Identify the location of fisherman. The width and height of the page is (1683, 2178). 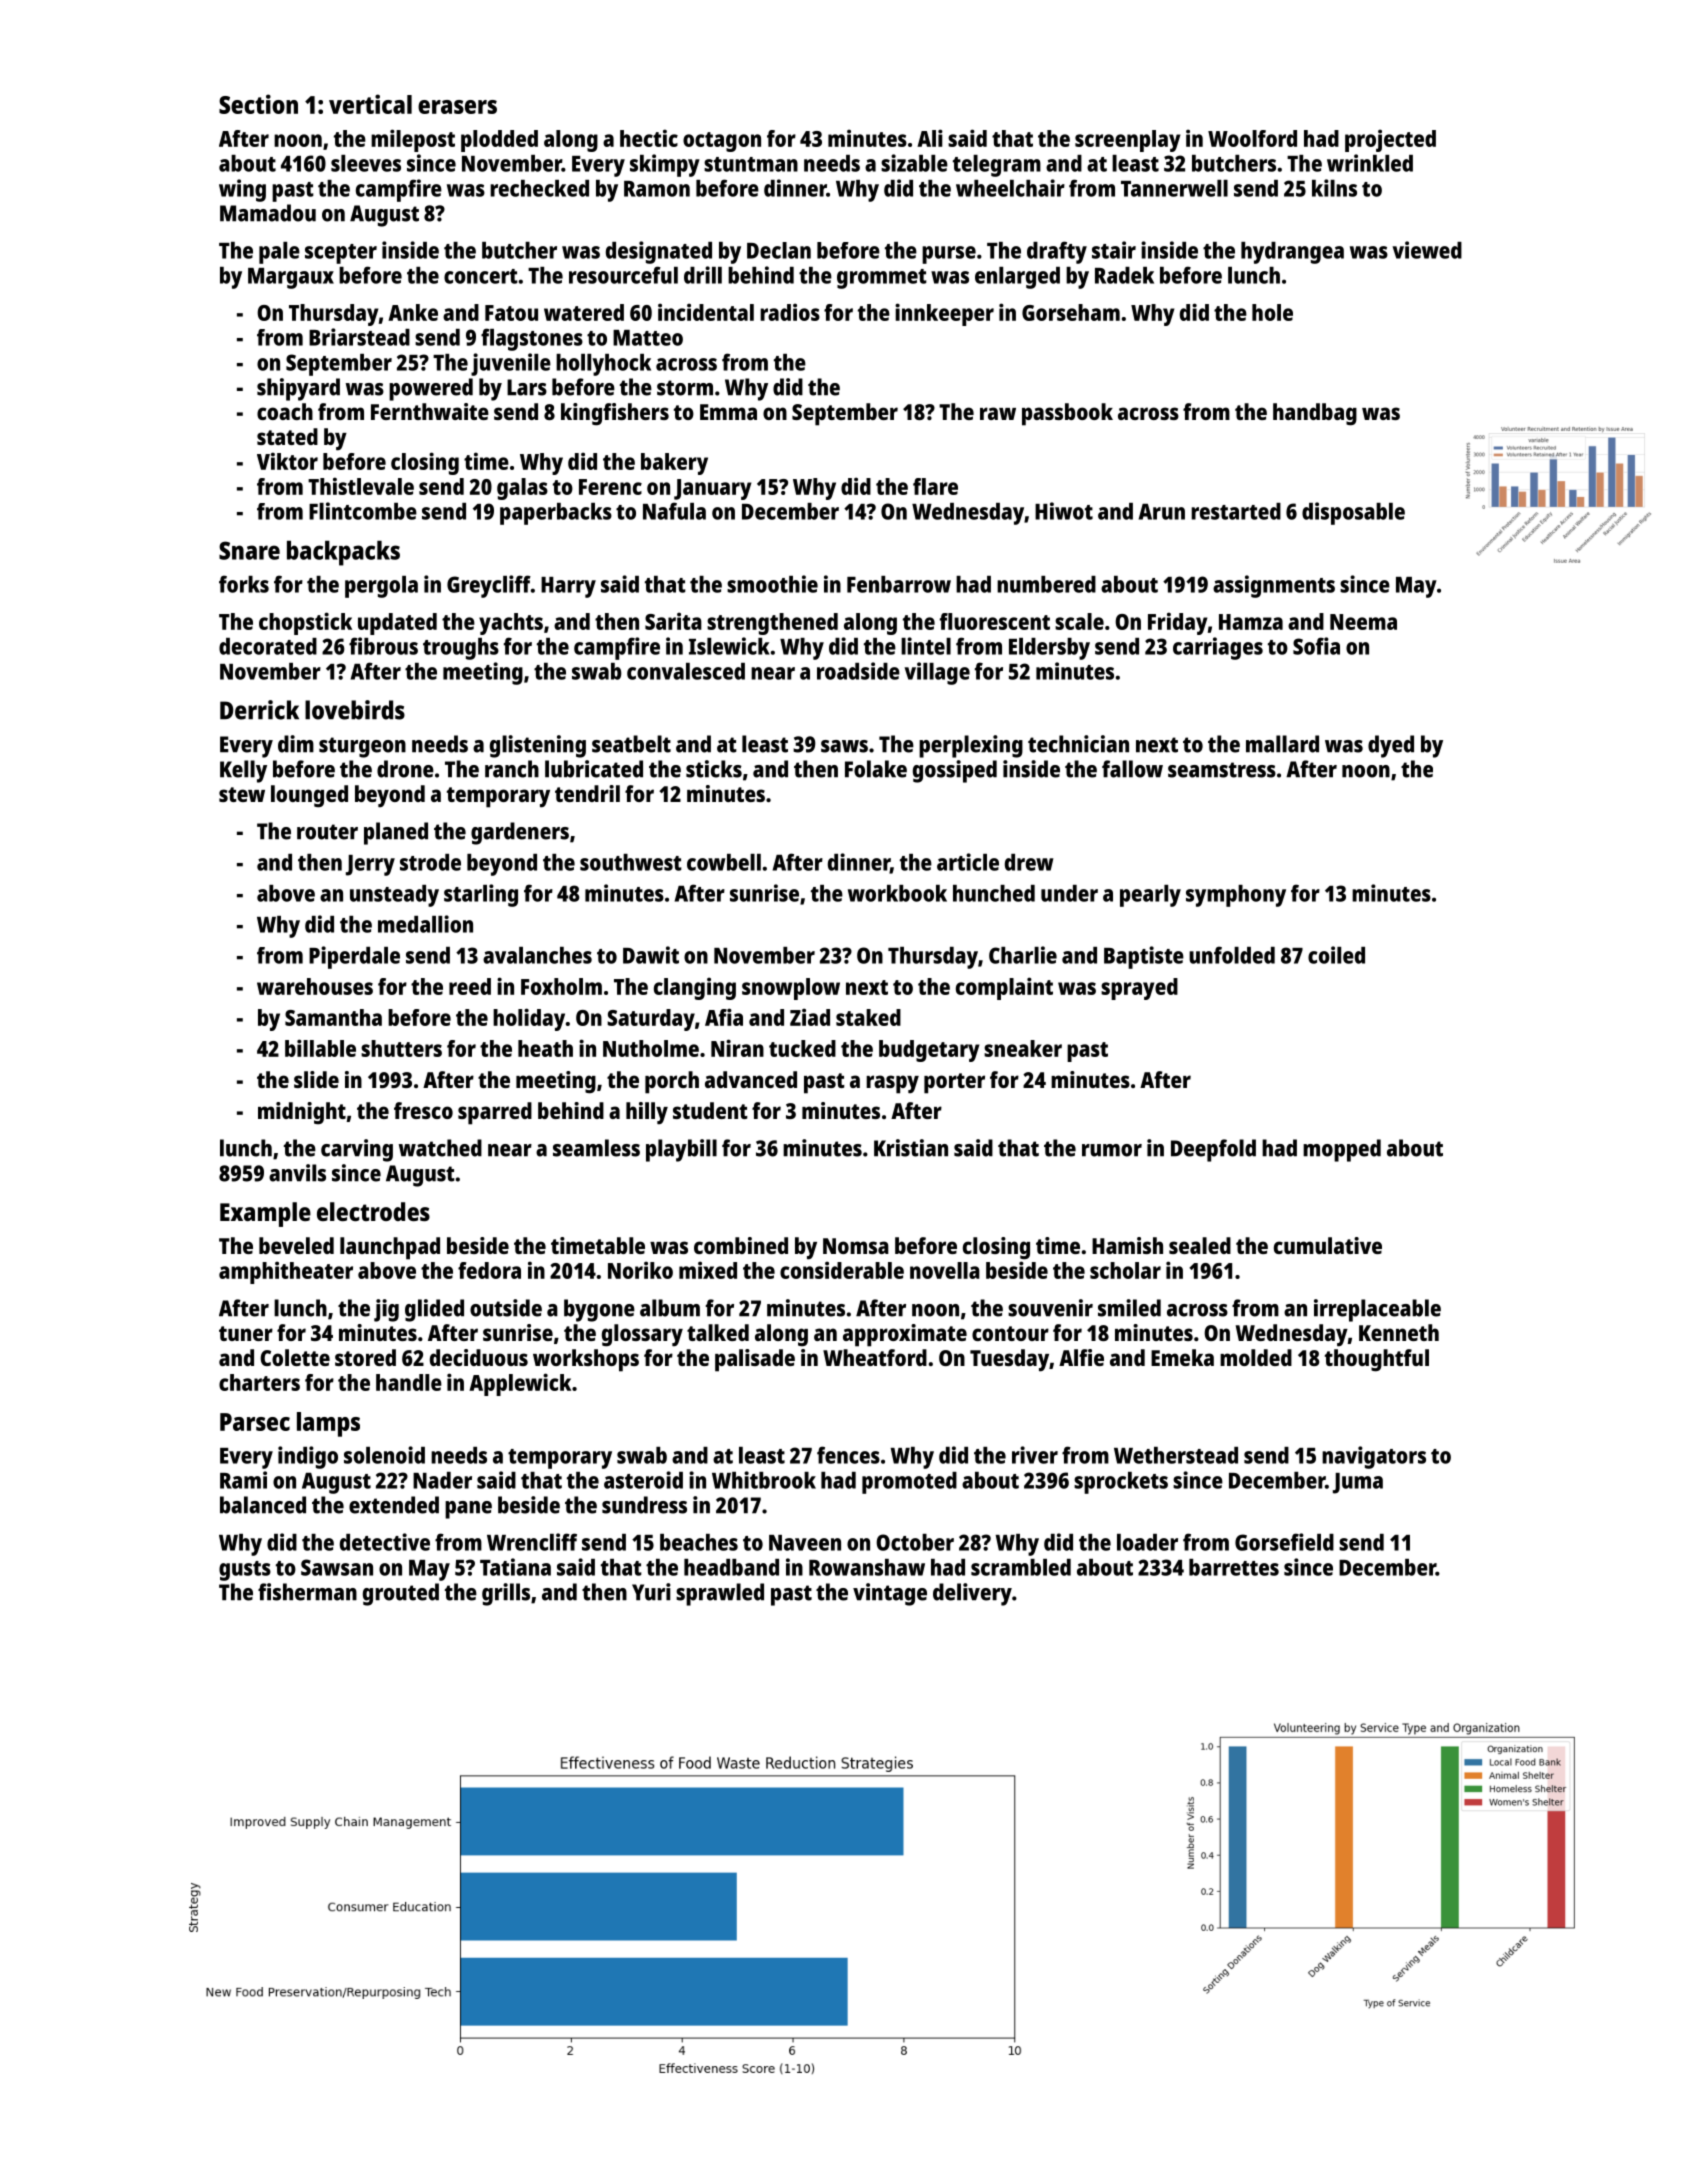
(307, 1592).
